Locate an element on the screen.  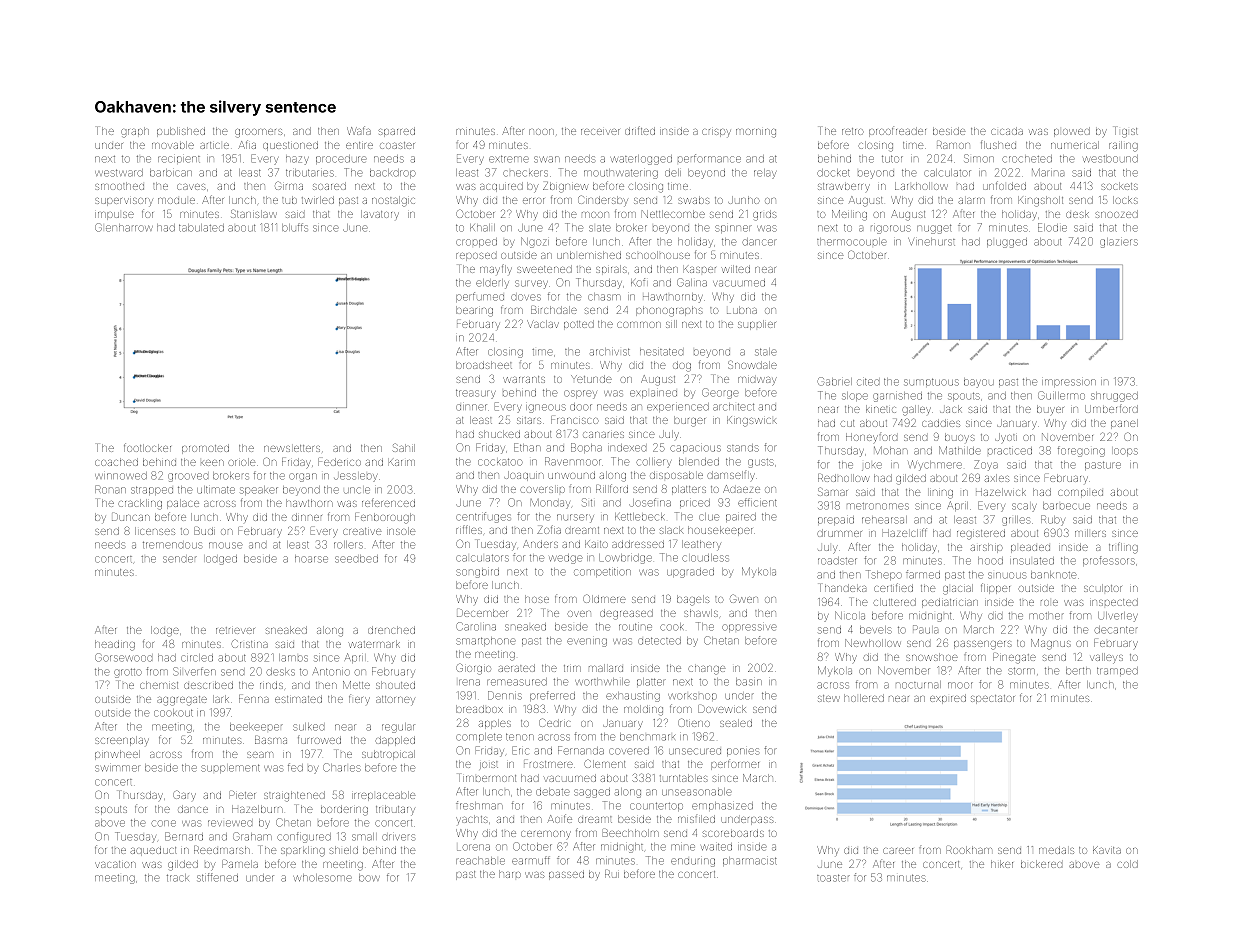
beekeeper is located at coordinates (256, 727).
